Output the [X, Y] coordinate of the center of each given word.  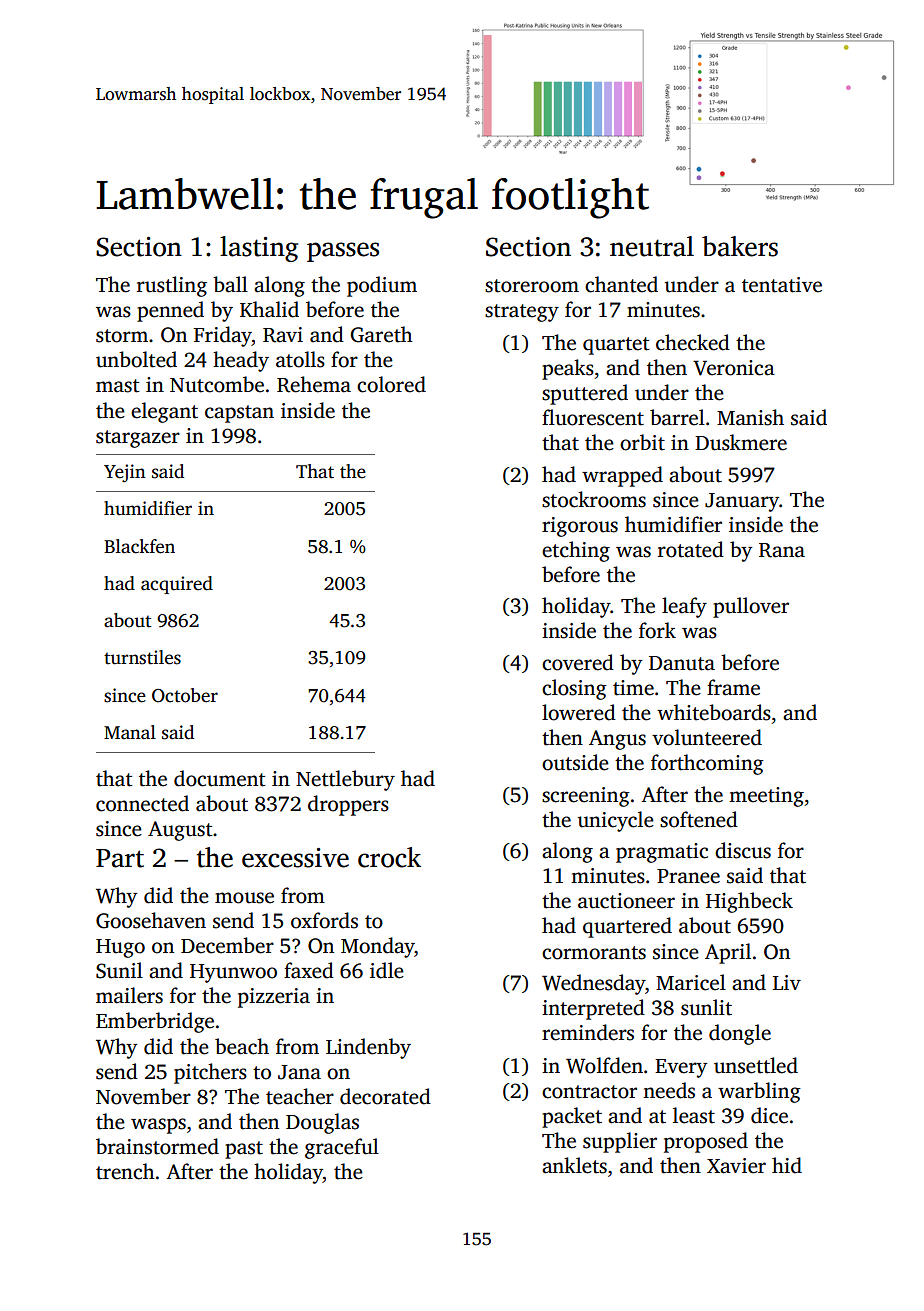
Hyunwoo [233, 973]
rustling [172, 286]
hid [787, 1165]
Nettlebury [345, 780]
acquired [177, 585]
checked [693, 342]
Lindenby [368, 1048]
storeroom [532, 286]
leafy [684, 607]
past [244, 1150]
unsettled [756, 1065]
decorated [385, 1096]
